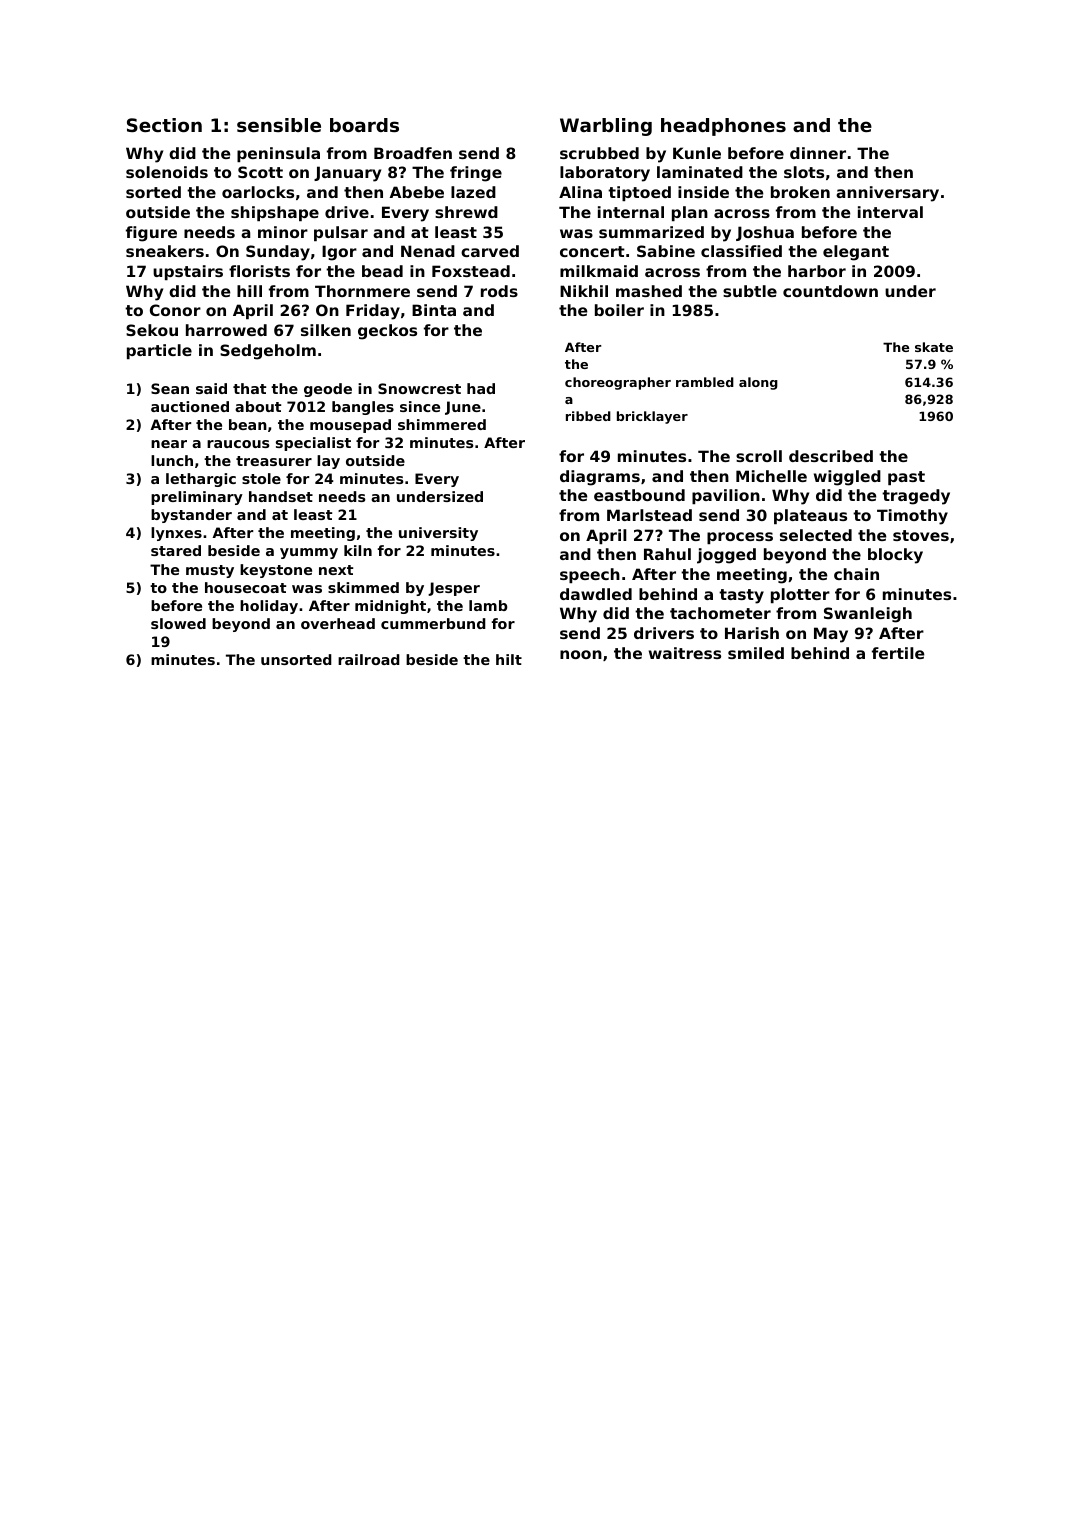 The image size is (1085, 1534). What do you see at coordinates (590, 575) in the document?
I see `speech` at bounding box center [590, 575].
